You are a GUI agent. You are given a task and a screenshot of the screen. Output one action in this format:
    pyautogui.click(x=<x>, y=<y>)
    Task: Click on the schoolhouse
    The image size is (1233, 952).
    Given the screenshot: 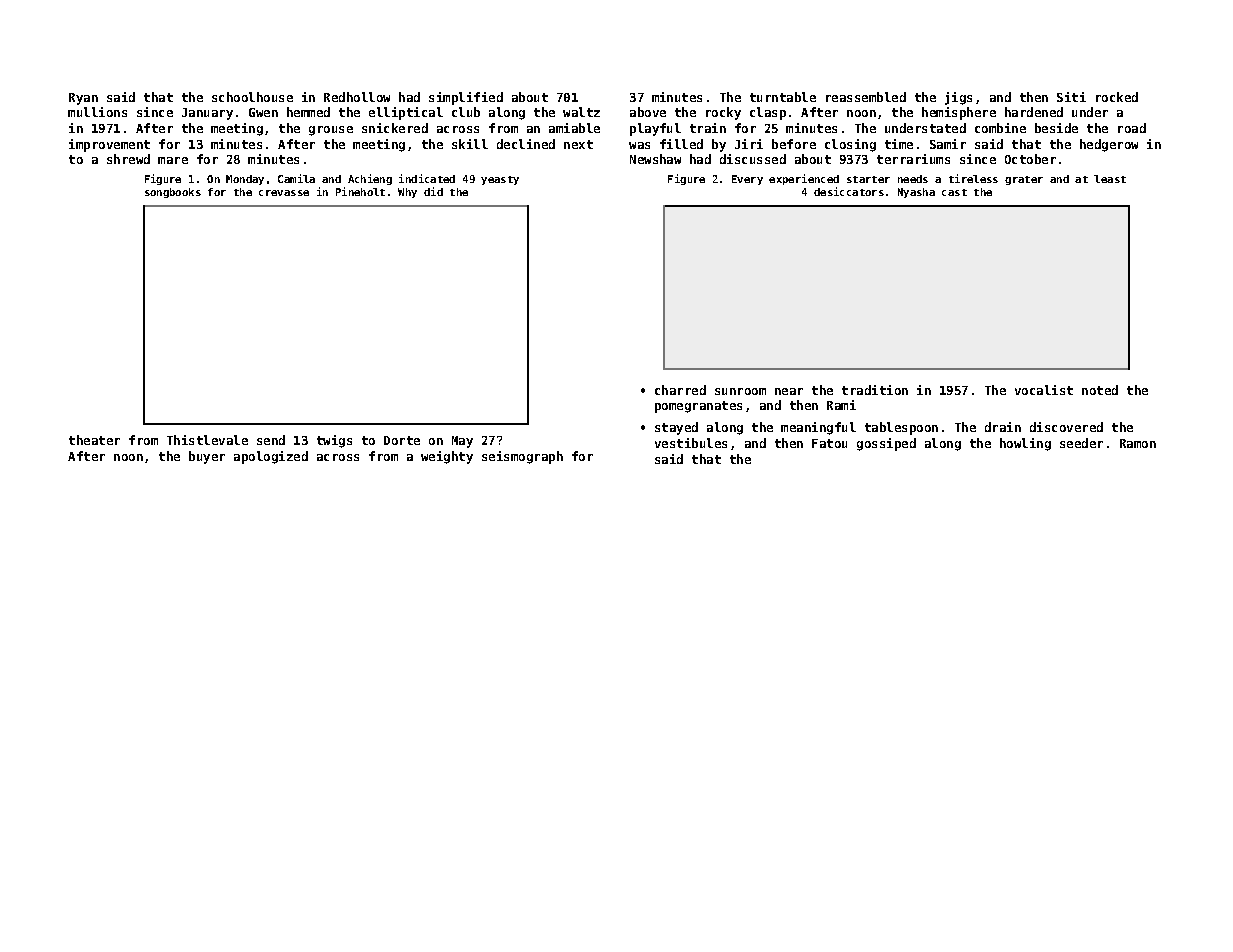 What is the action you would take?
    pyautogui.click(x=252, y=97)
